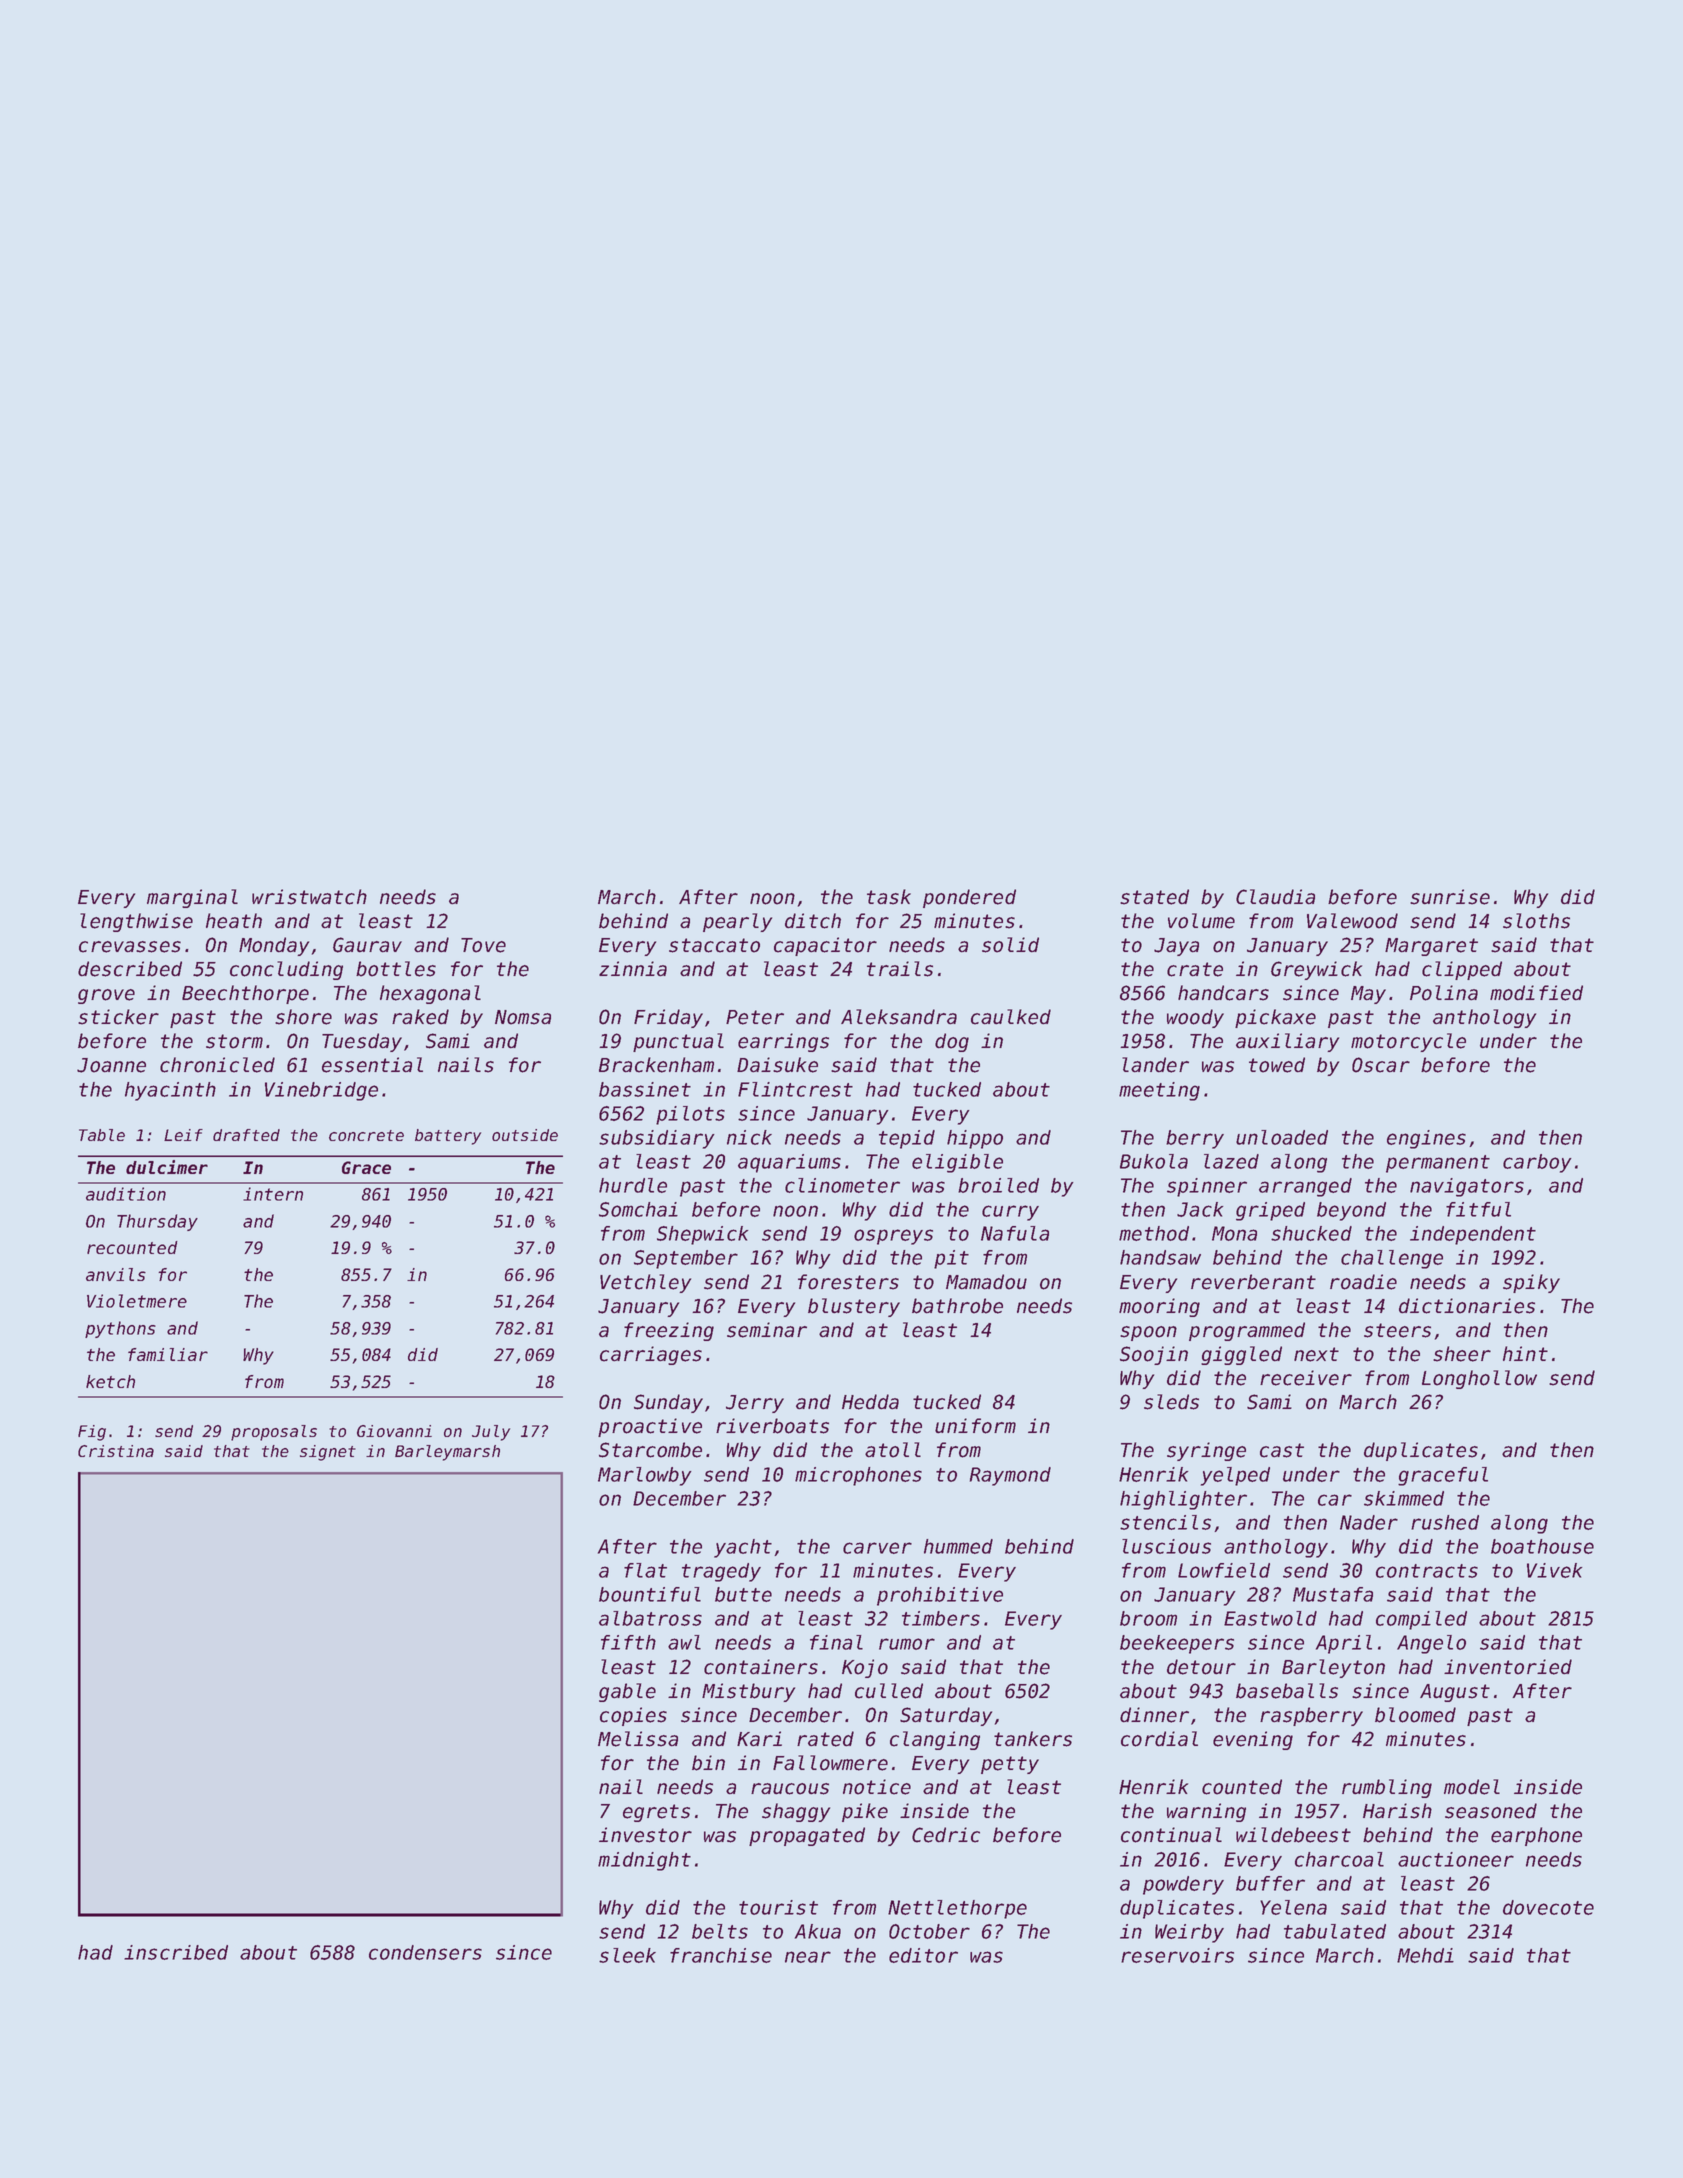 The width and height of the image is (1683, 2178). I want to click on Longhollow, so click(1479, 1379).
